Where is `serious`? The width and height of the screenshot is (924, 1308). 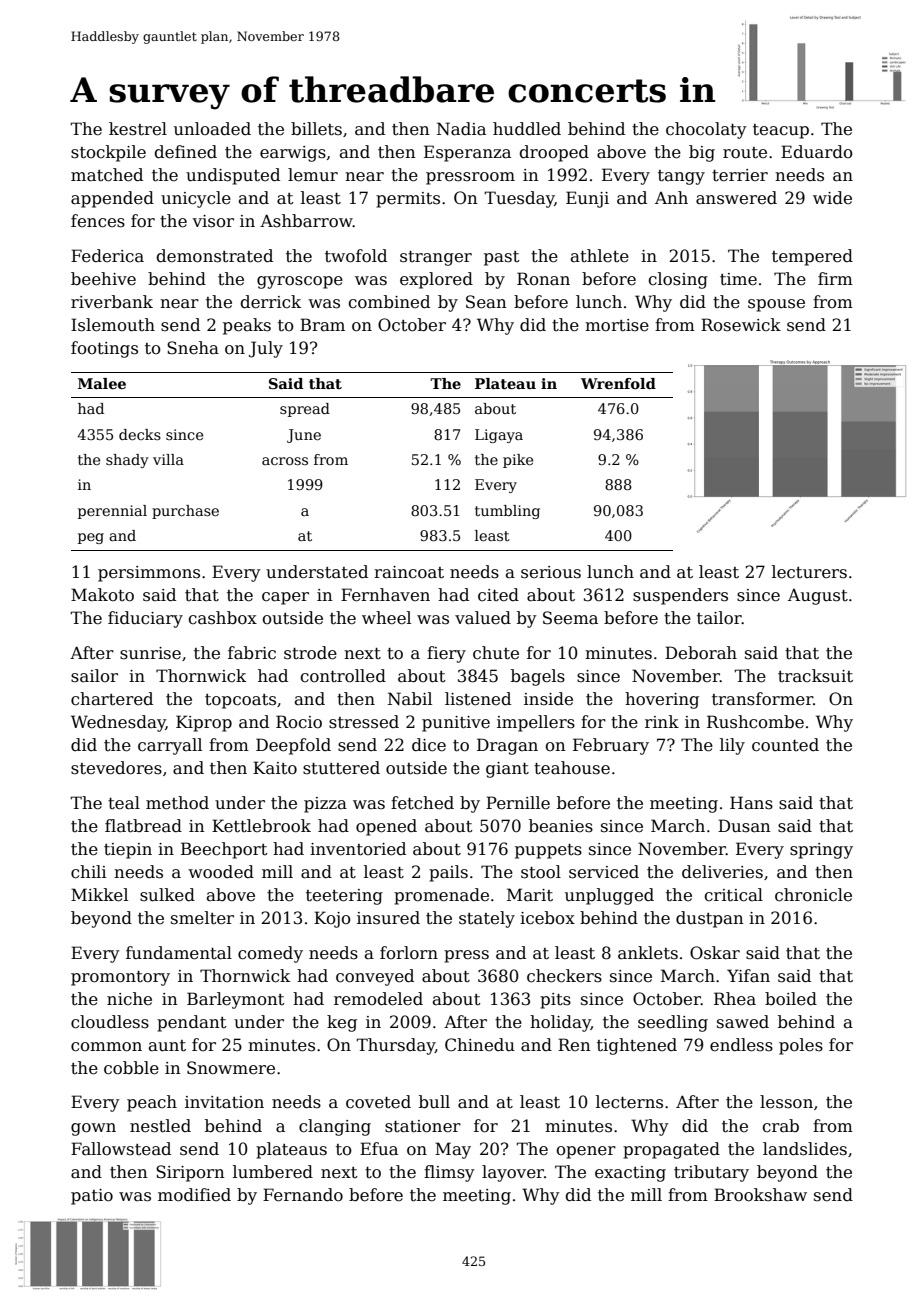
serious is located at coordinates (551, 572).
